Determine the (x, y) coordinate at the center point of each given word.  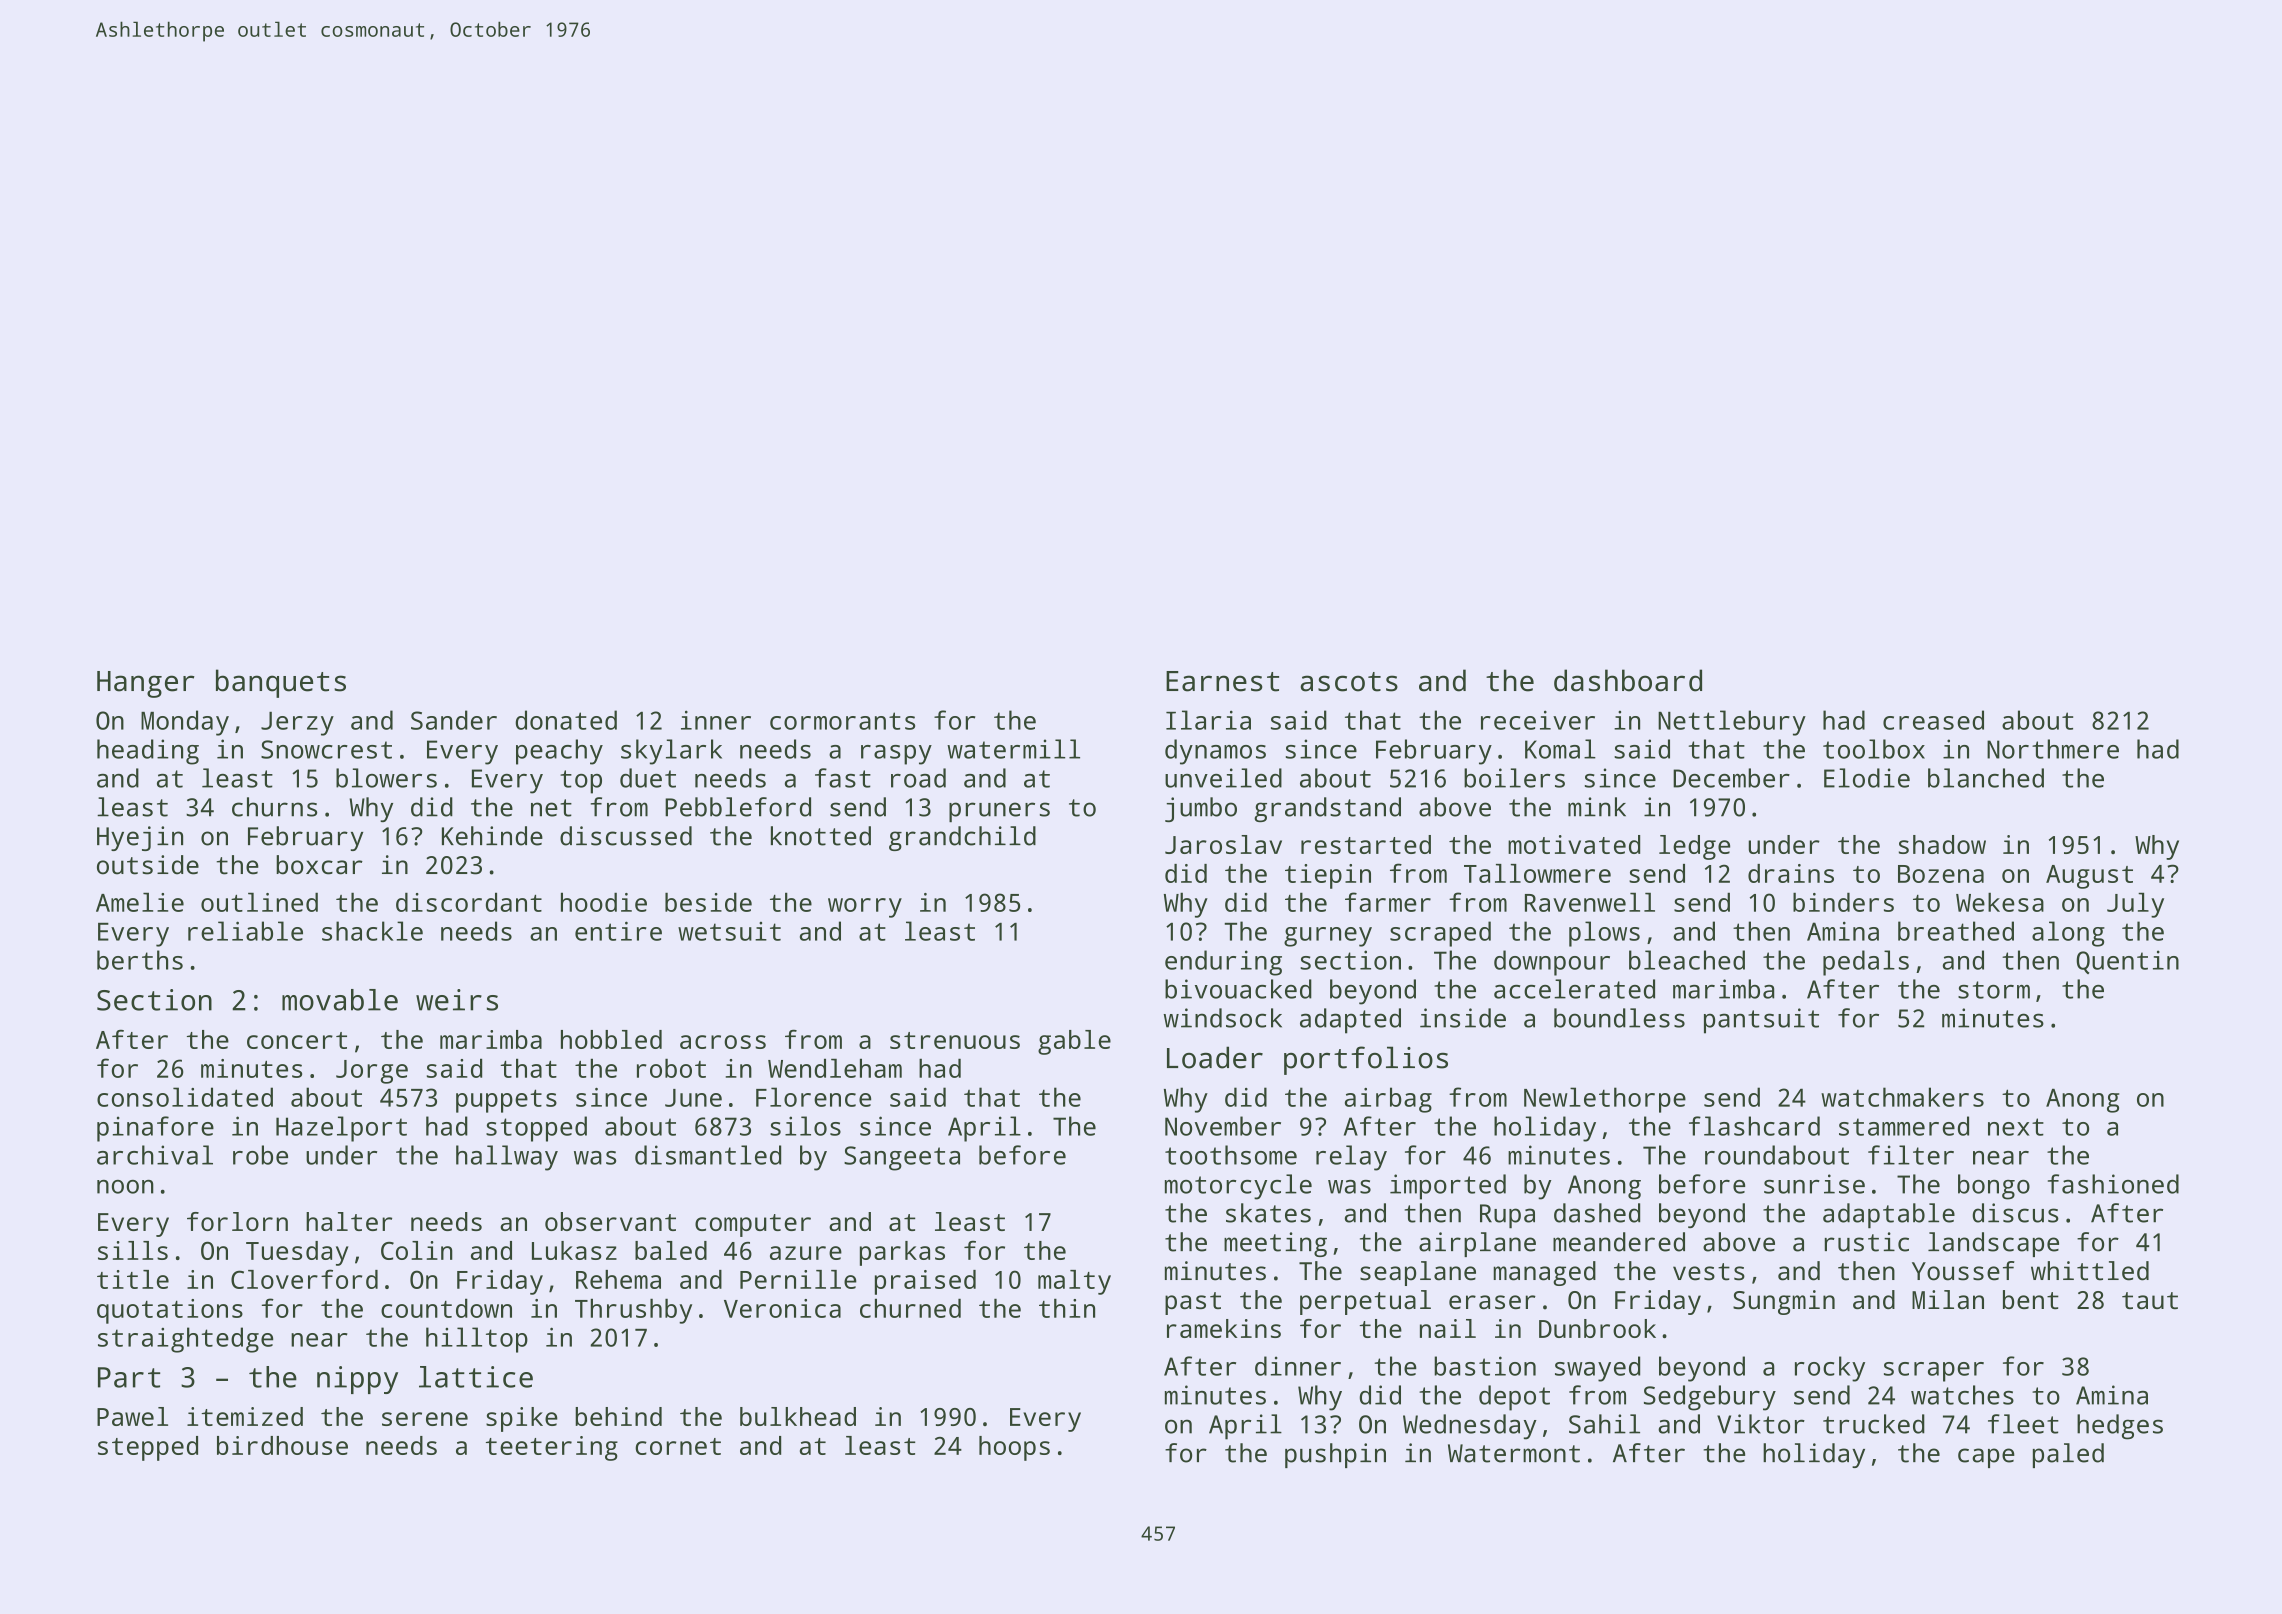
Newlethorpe (1605, 1100)
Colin (417, 1250)
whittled (2090, 1271)
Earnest (1222, 681)
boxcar (319, 865)
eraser (1492, 1302)
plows (1604, 934)
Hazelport (341, 1129)
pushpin (1335, 1455)
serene (425, 1419)
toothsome (1231, 1155)
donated (566, 720)
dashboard (1628, 680)
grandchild (962, 838)
